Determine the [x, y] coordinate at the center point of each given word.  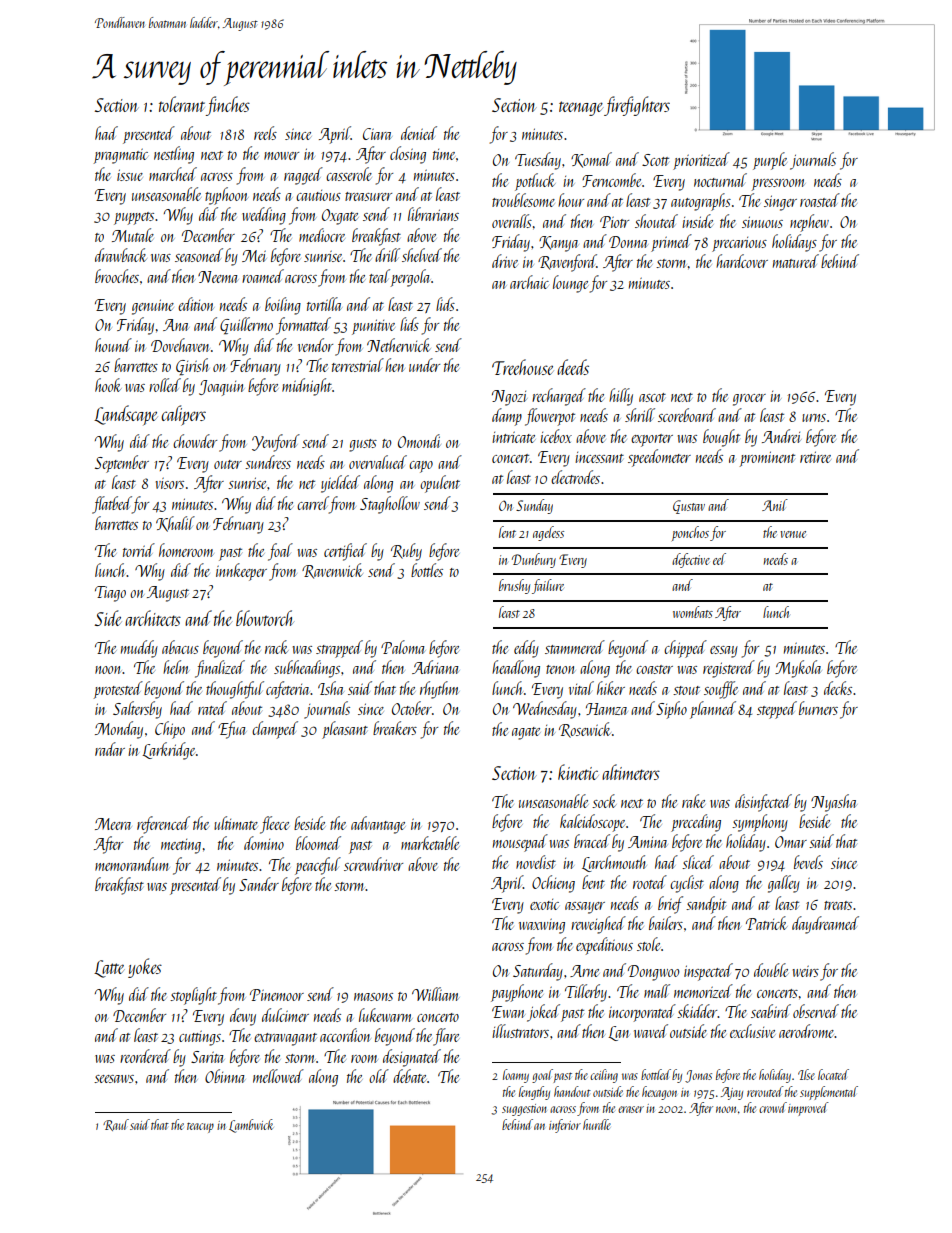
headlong [516, 669]
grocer [749, 400]
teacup [200, 1128]
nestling [174, 155]
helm [176, 667]
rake [693, 801]
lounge [571, 284]
